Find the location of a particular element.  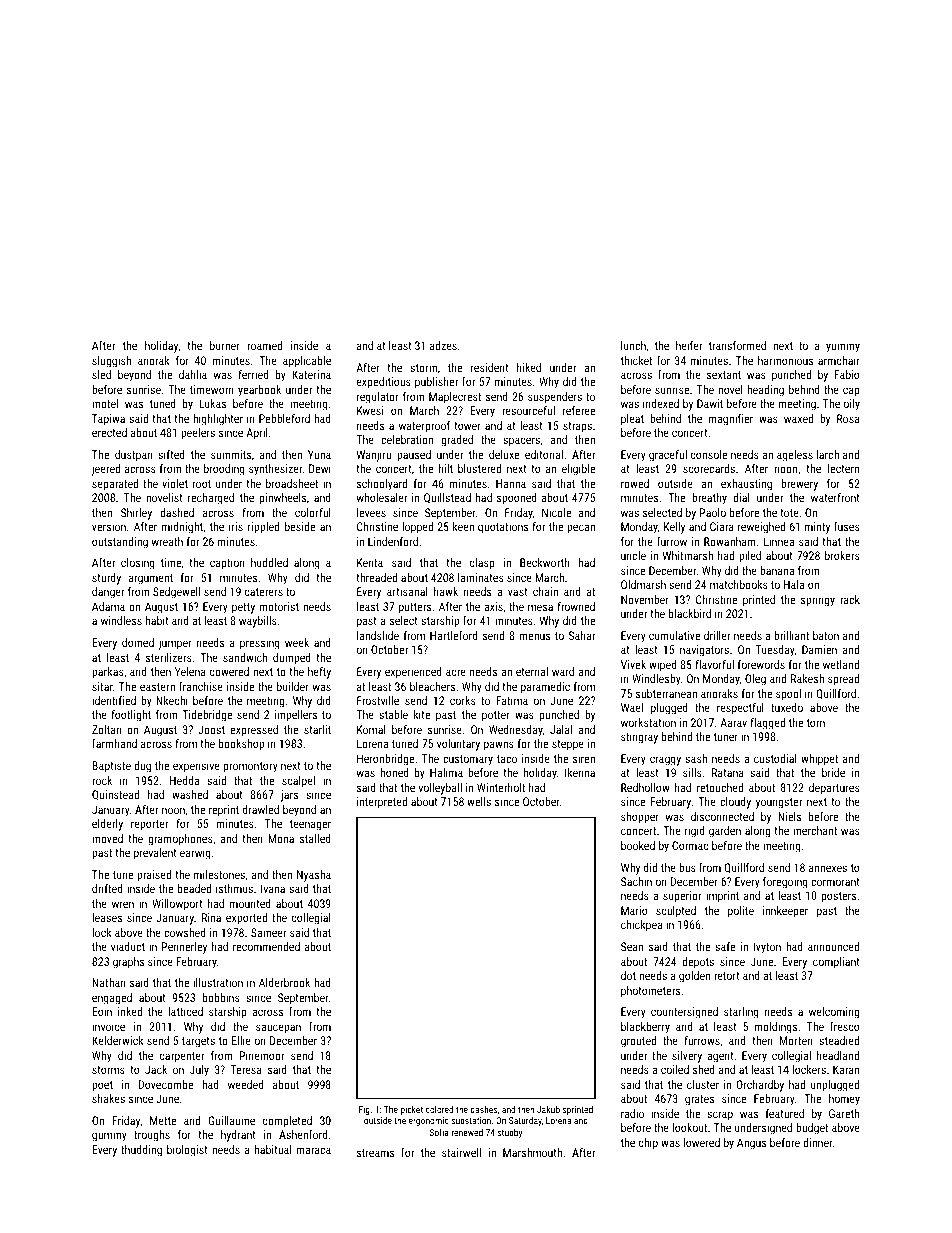

pawns is located at coordinates (499, 746).
